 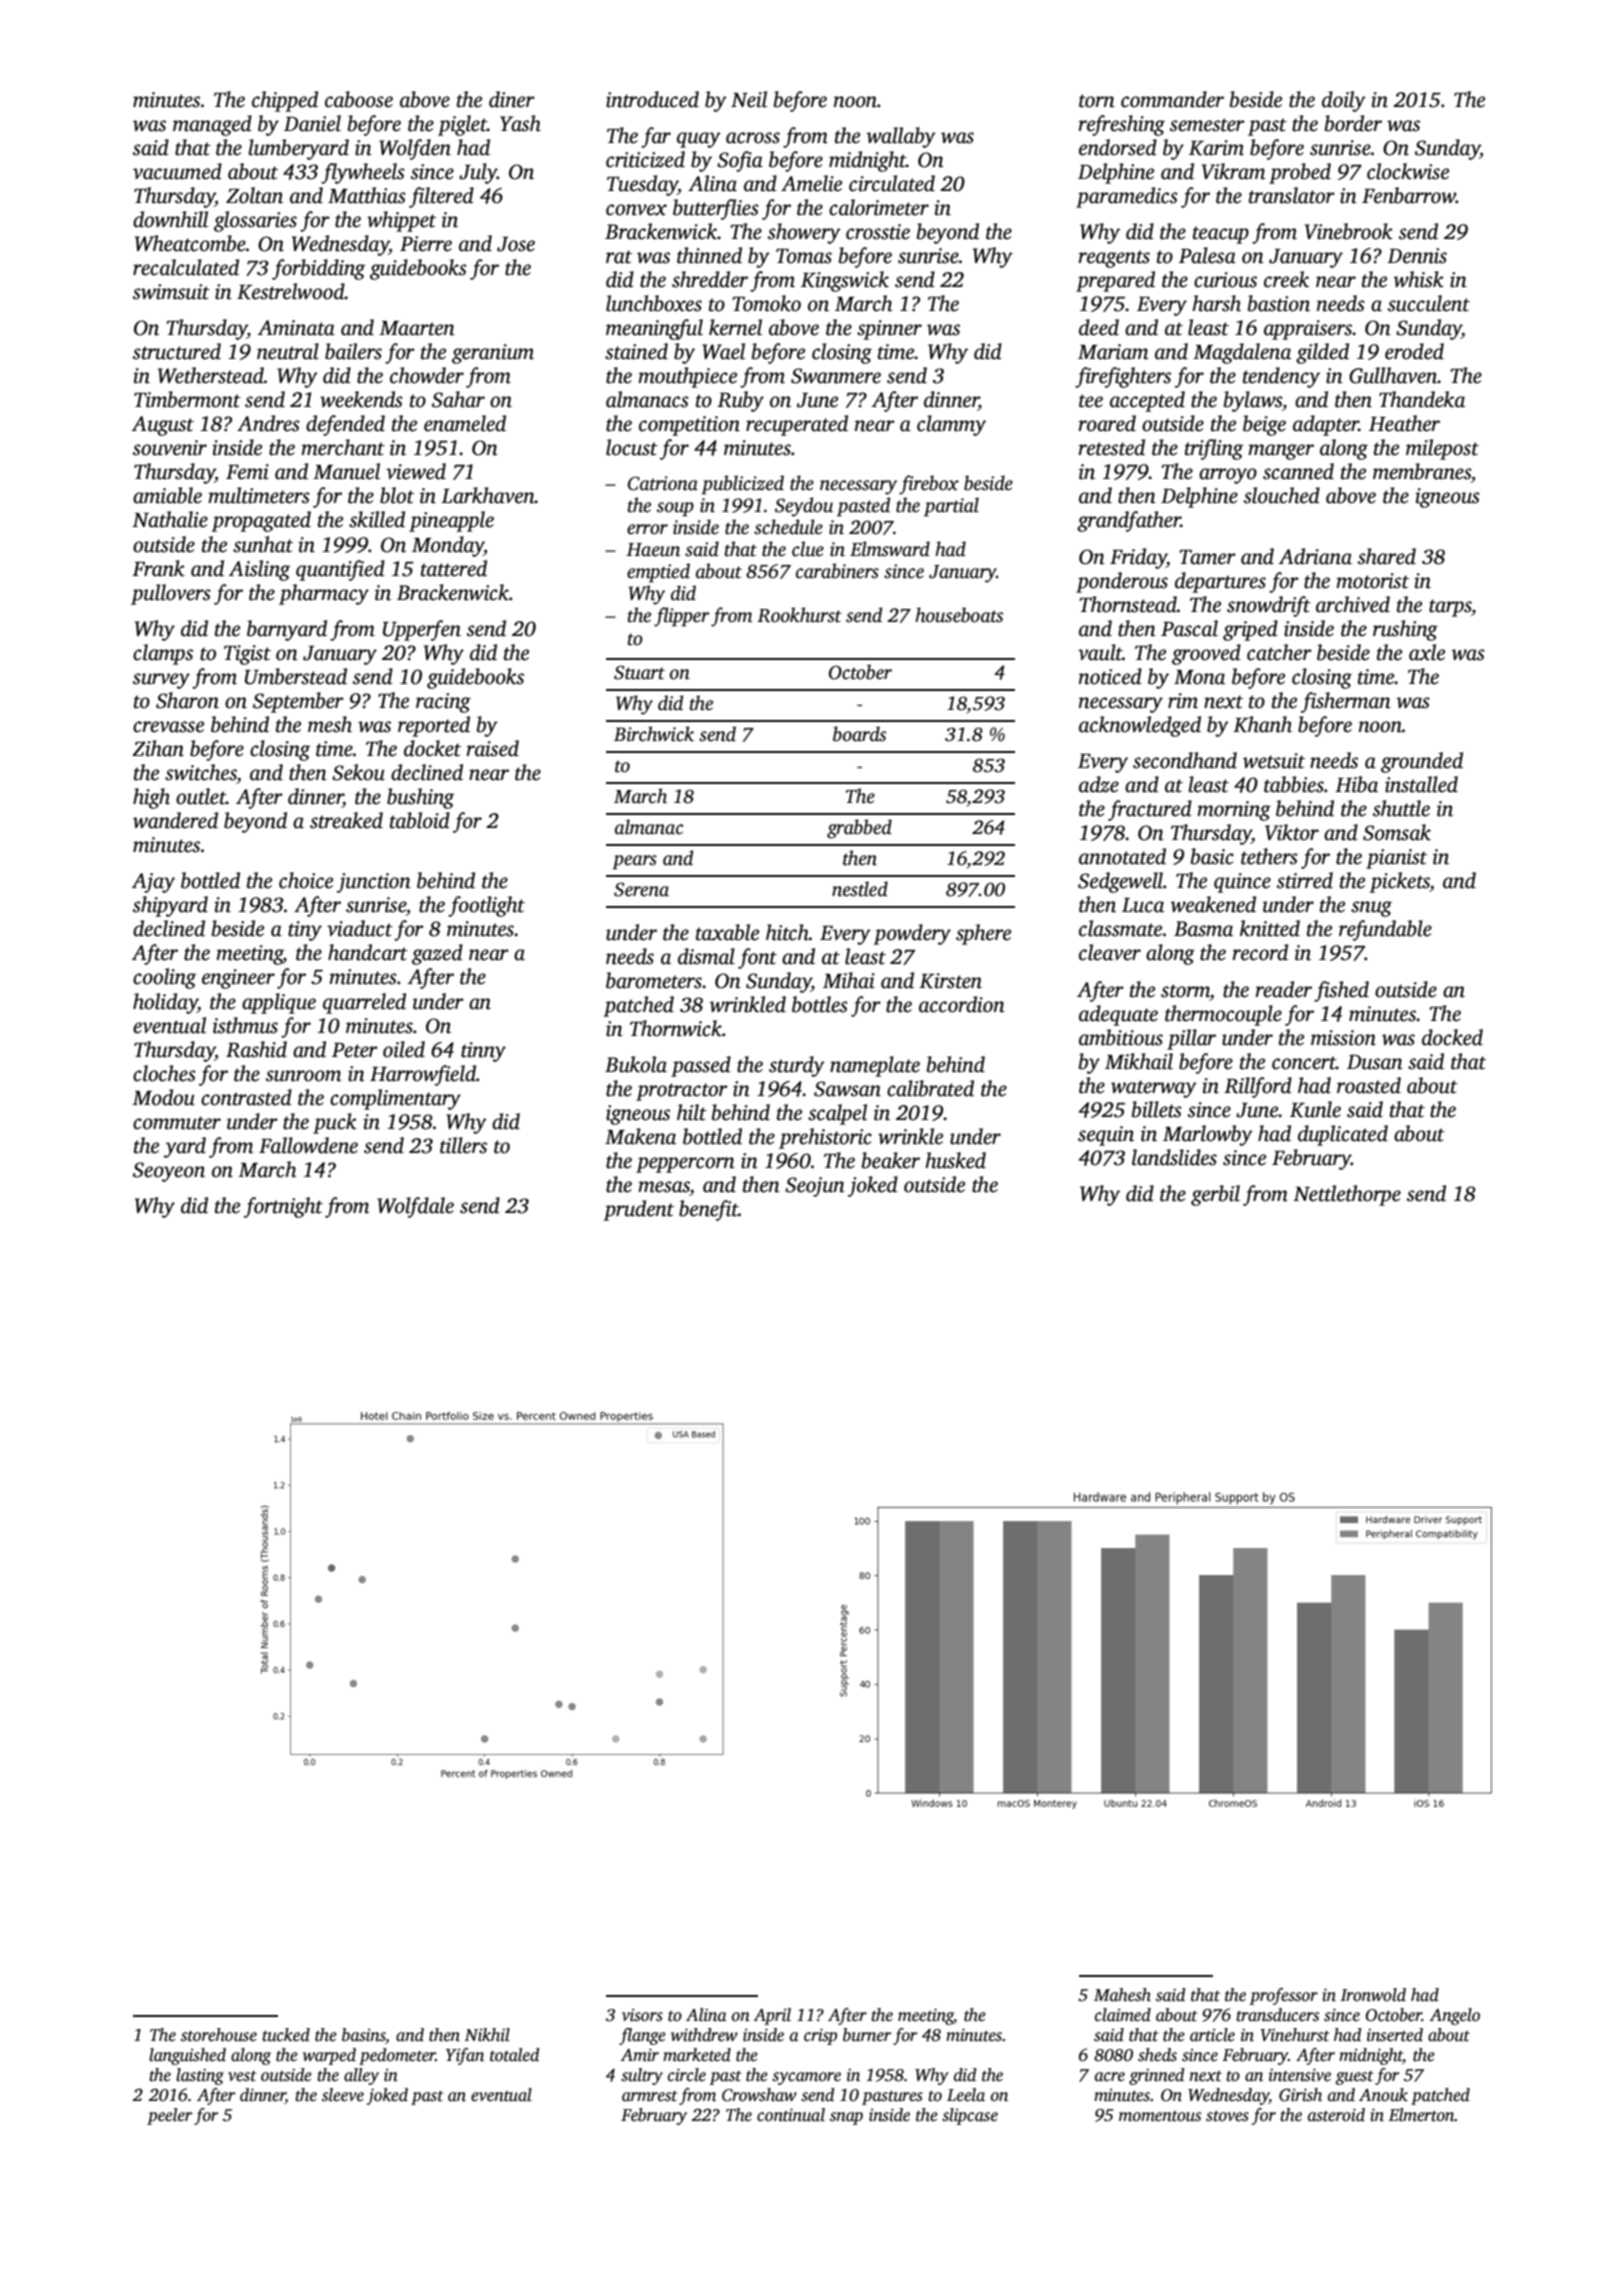 What do you see at coordinates (1344, 101) in the screenshot?
I see `doily` at bounding box center [1344, 101].
